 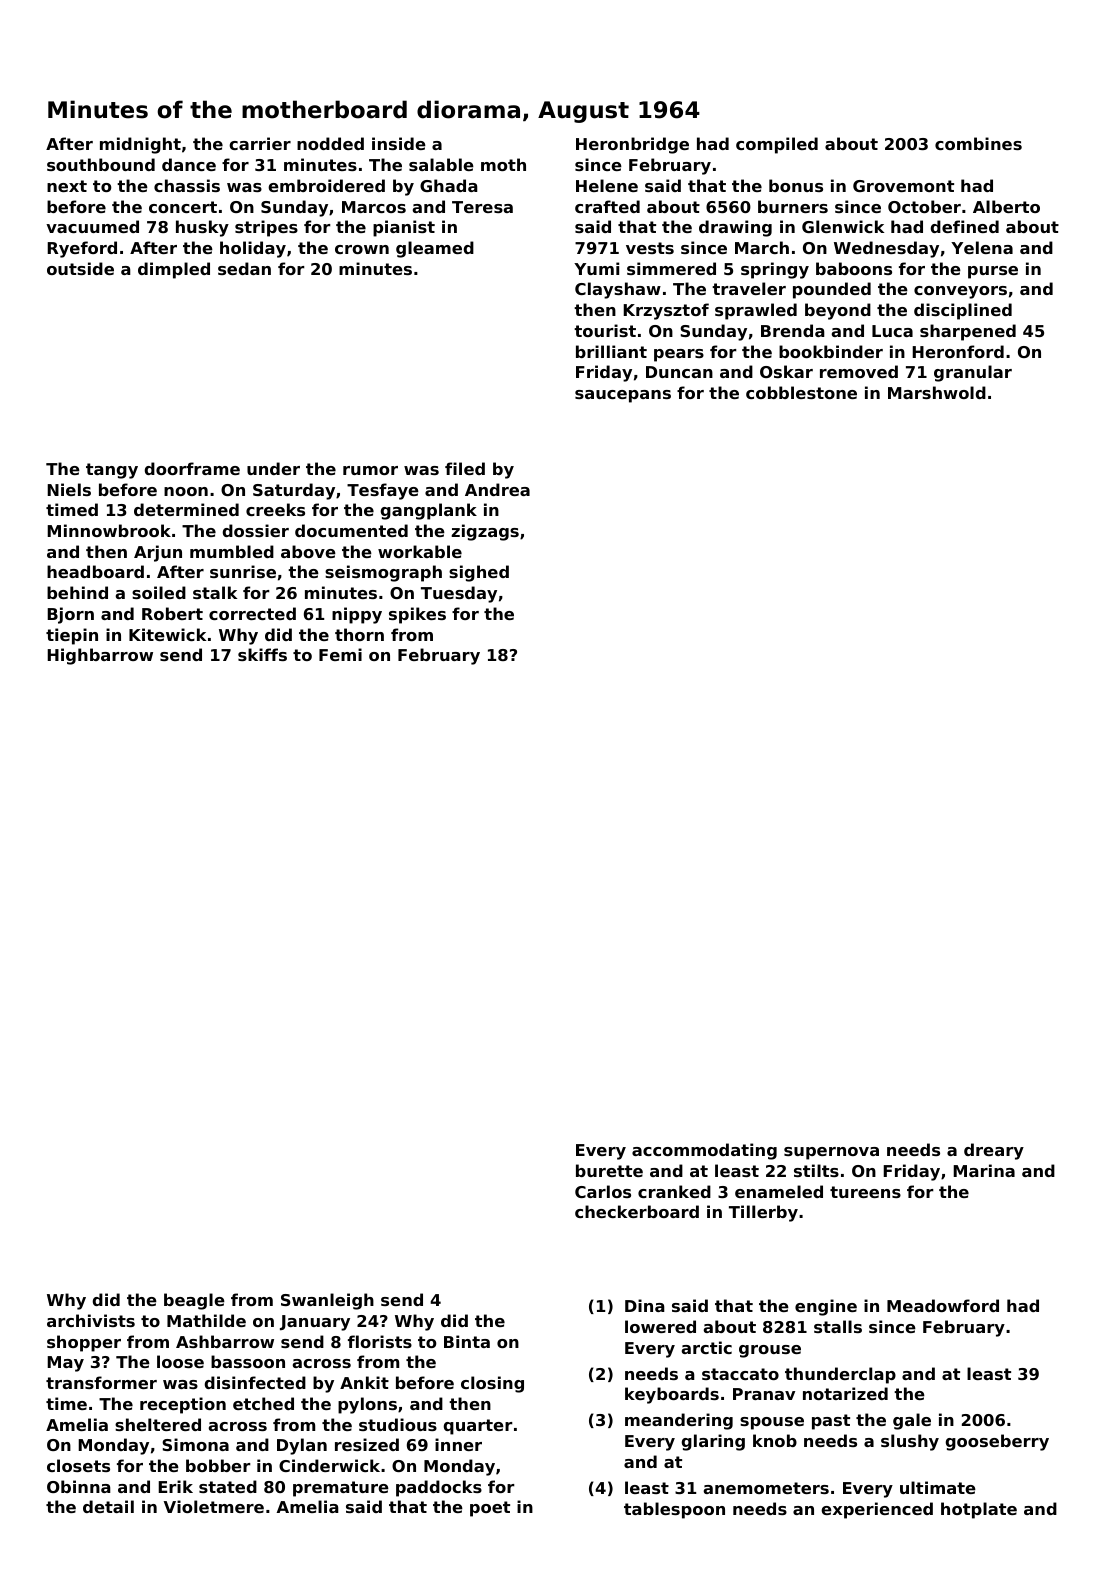 What do you see at coordinates (831, 1153) in the screenshot?
I see `supernova` at bounding box center [831, 1153].
